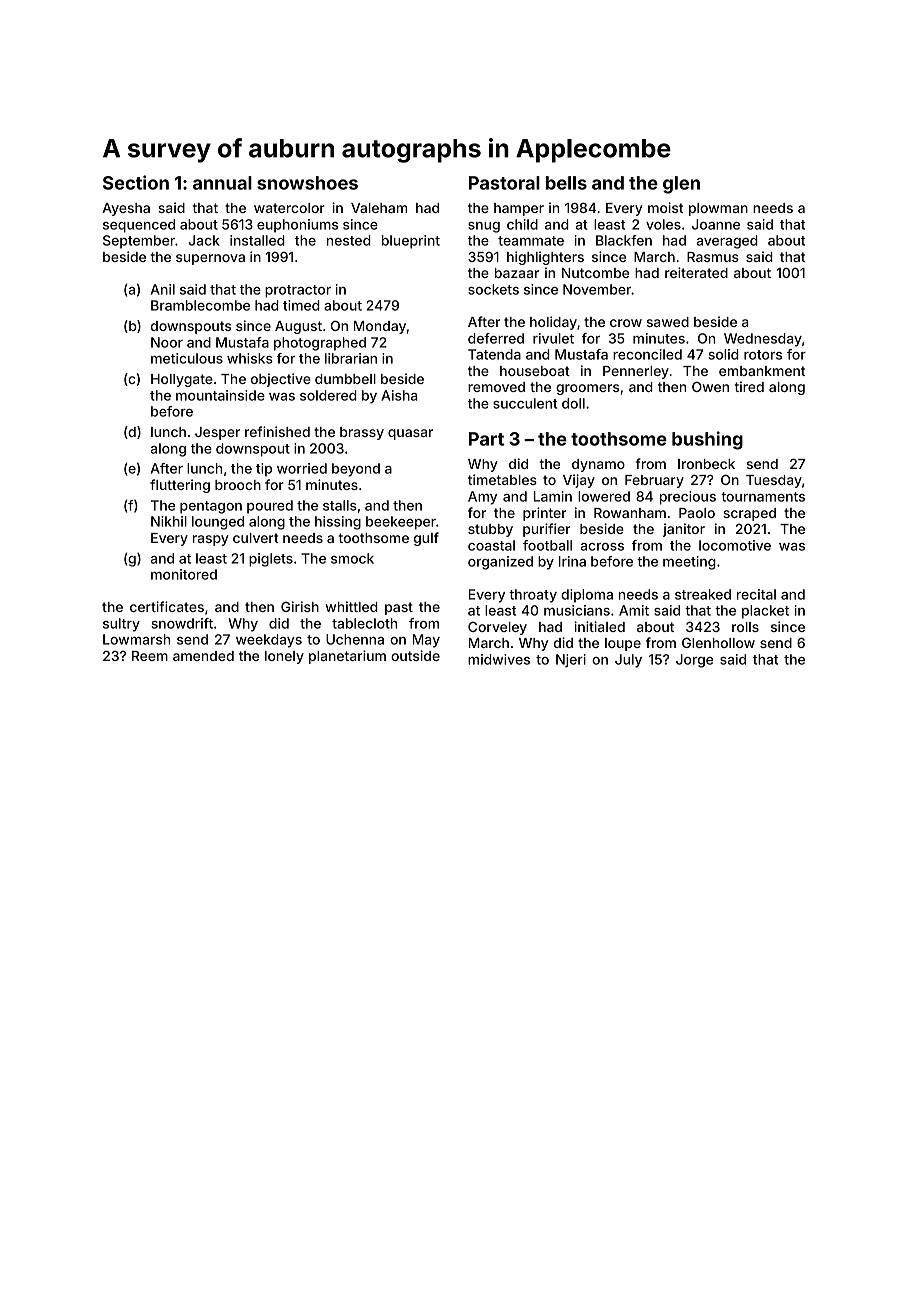 This page has height=1316, width=908. I want to click on janitor, so click(684, 530).
